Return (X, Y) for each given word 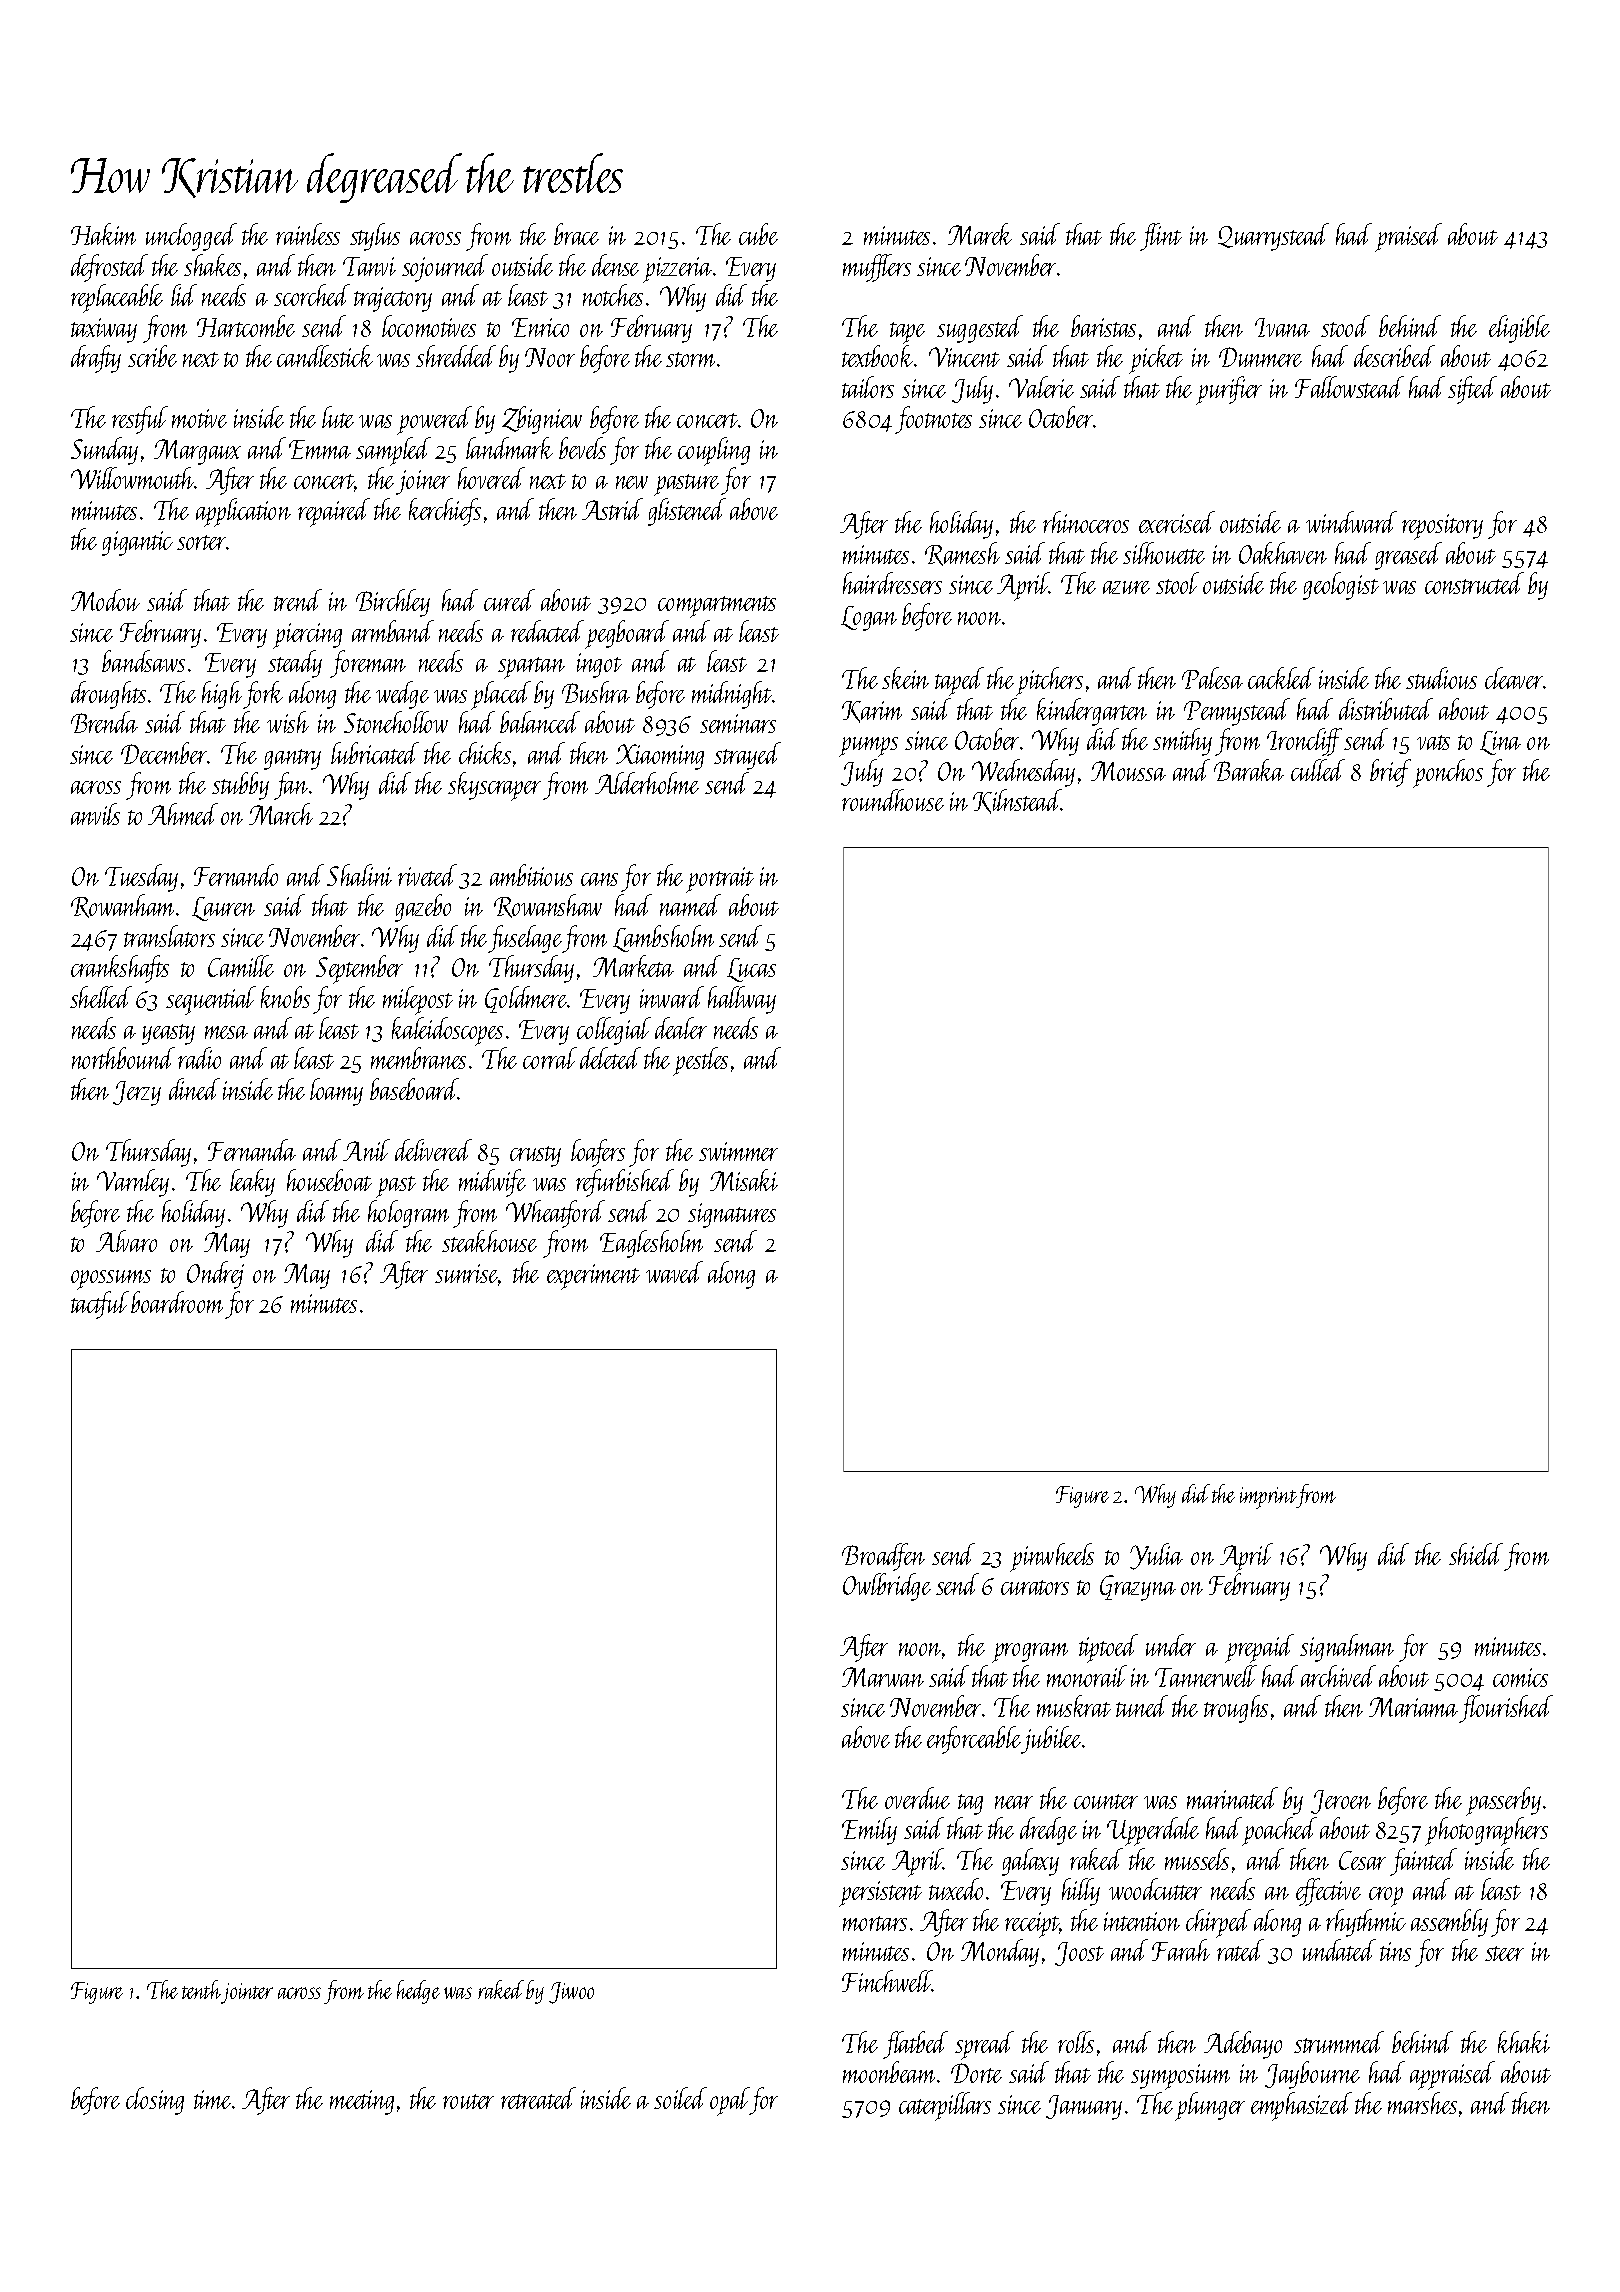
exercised (1177, 522)
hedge (418, 1992)
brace (576, 234)
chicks (485, 753)
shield (1476, 1554)
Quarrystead (1273, 237)
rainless (308, 234)
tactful (100, 1305)
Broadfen (883, 1557)
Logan (869, 618)
